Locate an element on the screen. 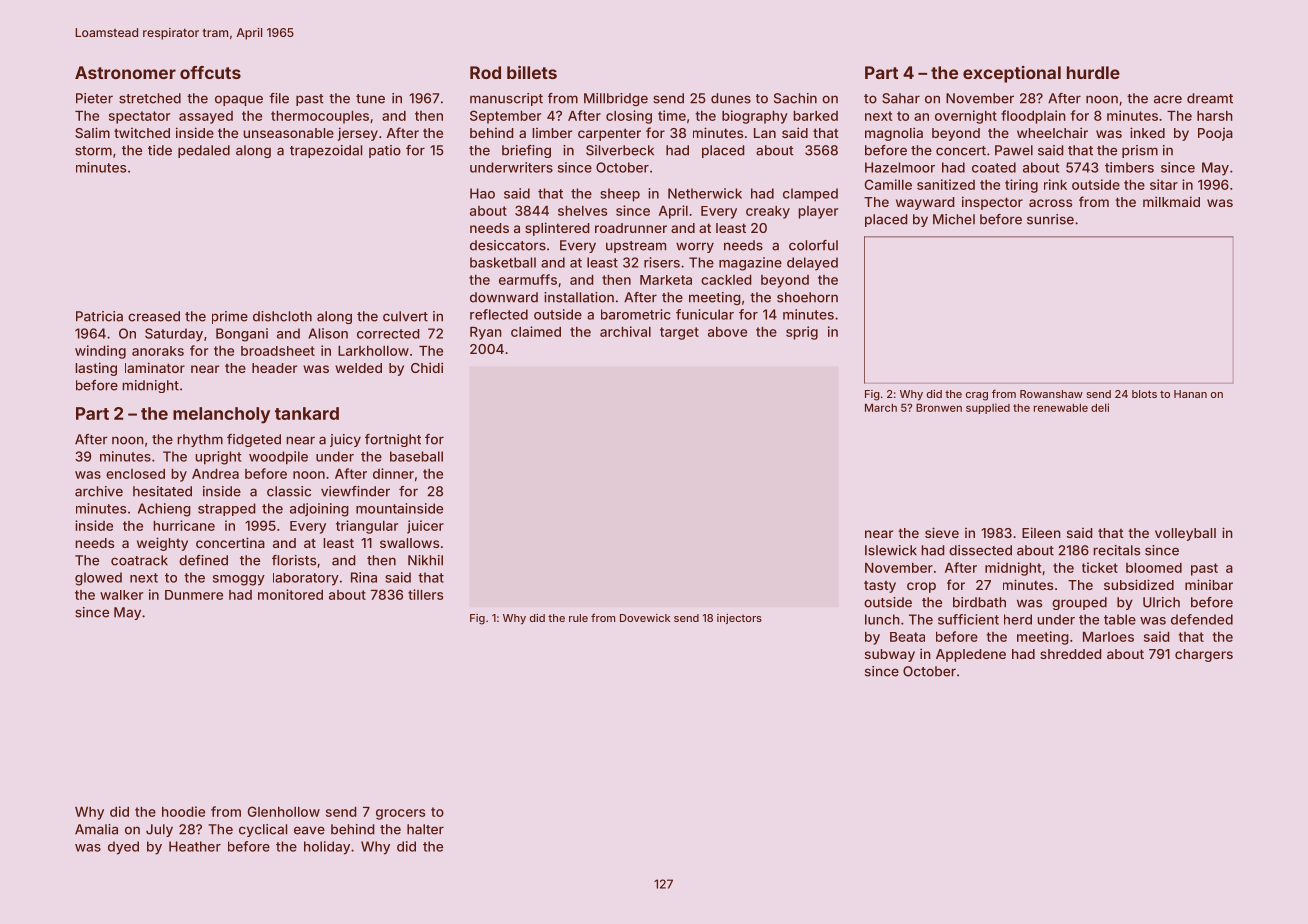 This screenshot has height=924, width=1308. holiday is located at coordinates (327, 848).
